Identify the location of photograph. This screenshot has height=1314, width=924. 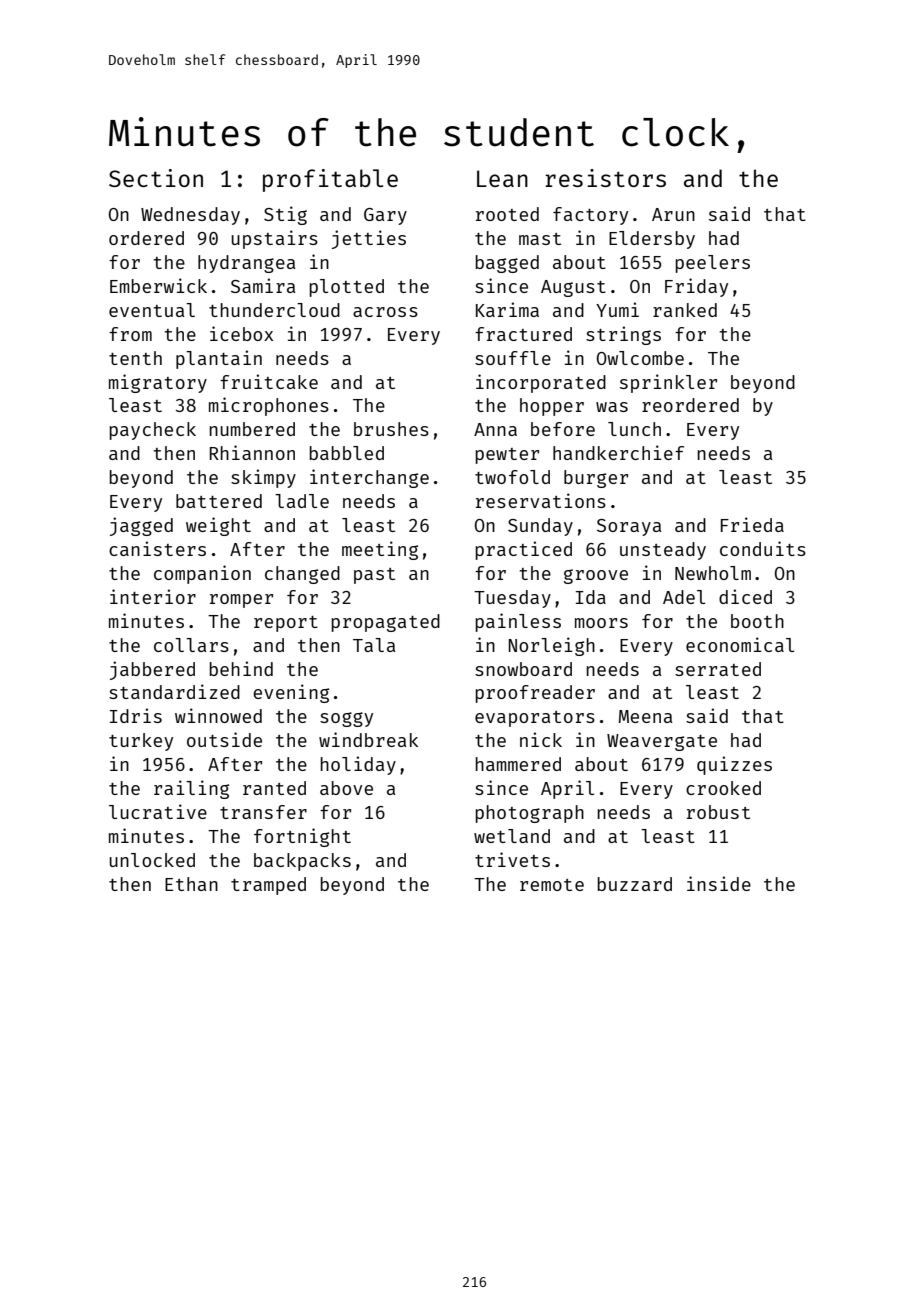
(530, 814).
